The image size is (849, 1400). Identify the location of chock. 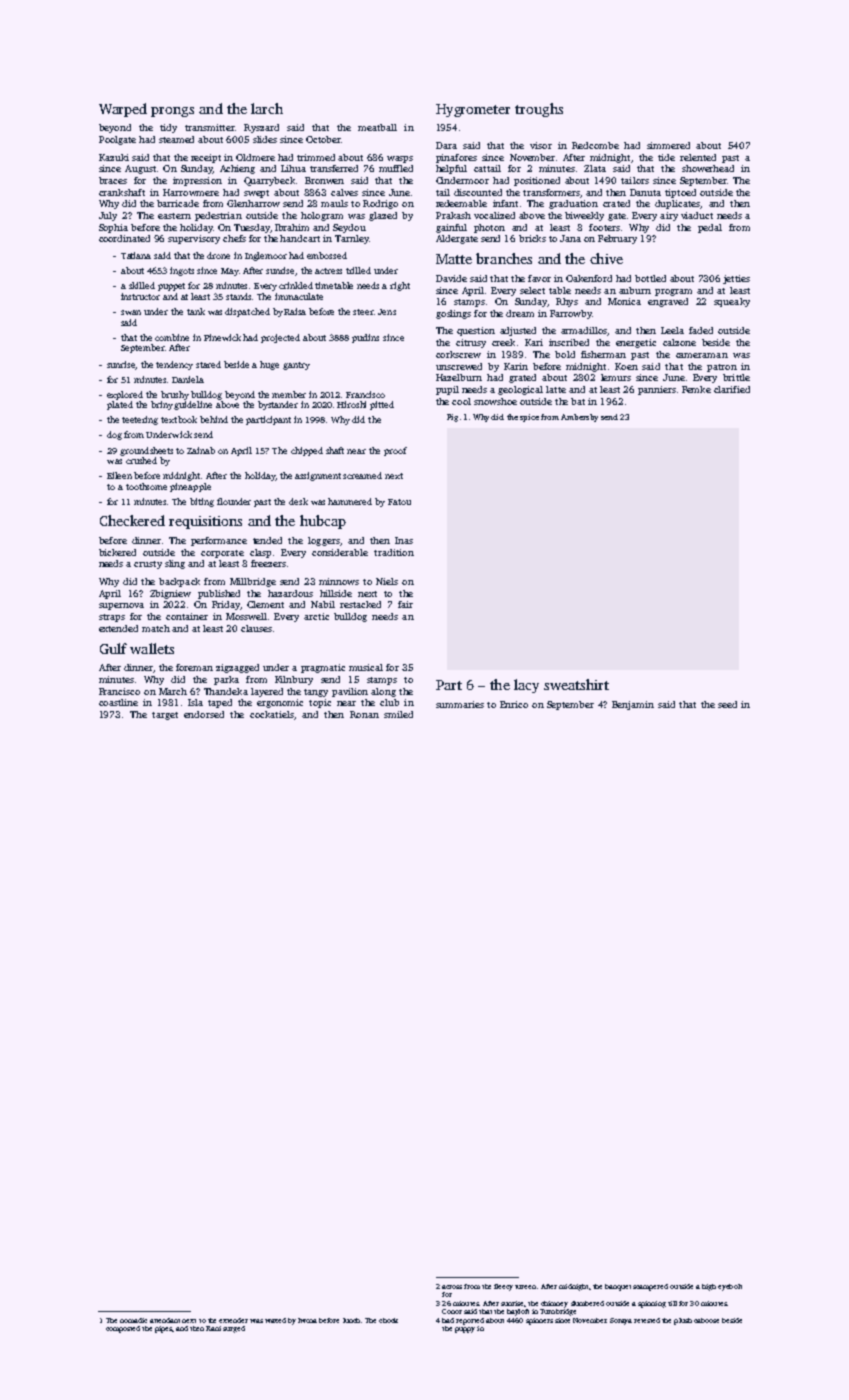
(388, 1320).
